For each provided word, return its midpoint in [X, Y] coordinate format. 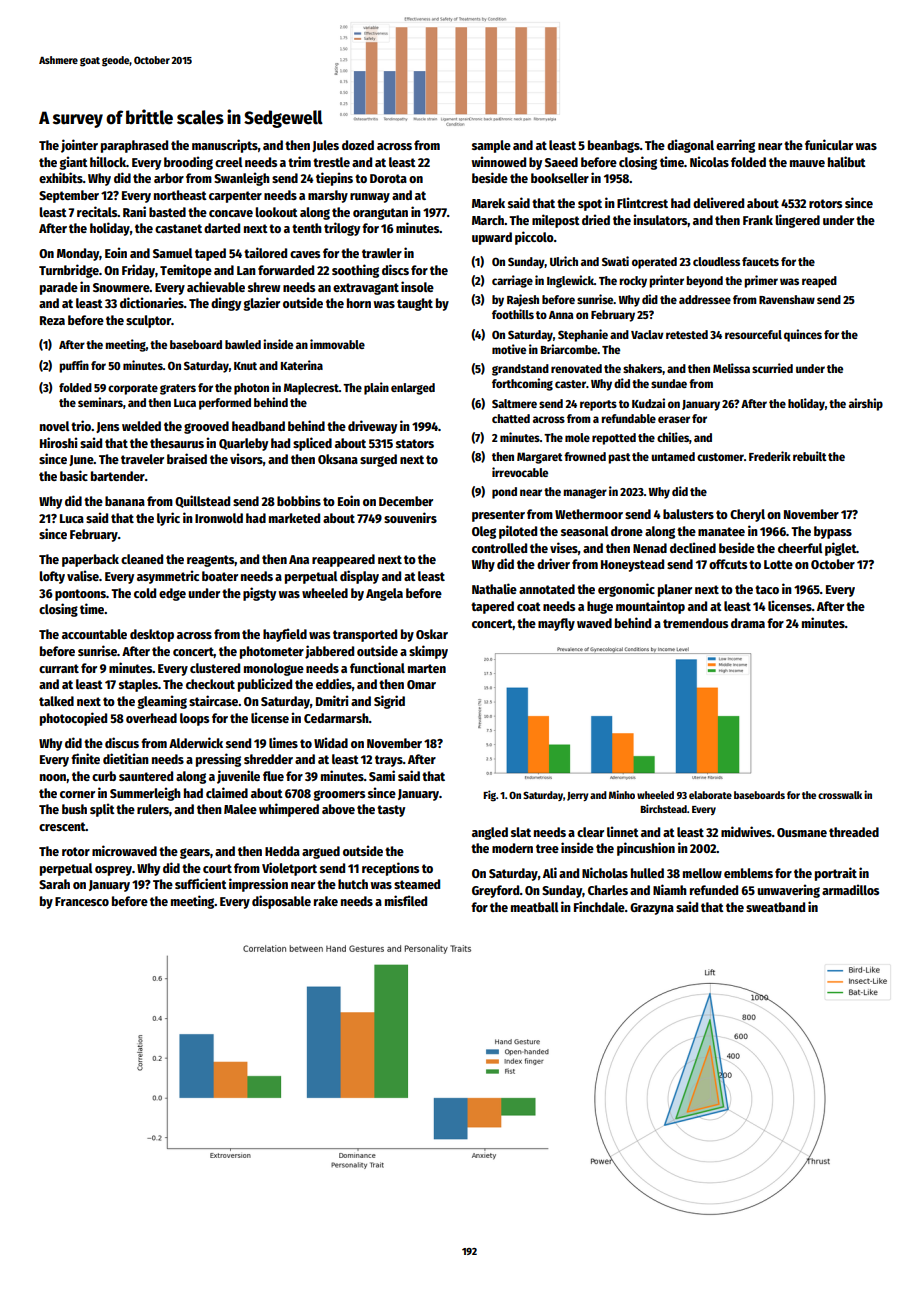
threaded [854, 832]
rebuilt [810, 456]
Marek [488, 203]
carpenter [235, 197]
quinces [803, 335]
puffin [74, 366]
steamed [417, 884]
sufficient [201, 883]
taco [767, 589]
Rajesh [523, 300]
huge [600, 607]
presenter [498, 516]
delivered [718, 202]
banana [125, 501]
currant [59, 668]
